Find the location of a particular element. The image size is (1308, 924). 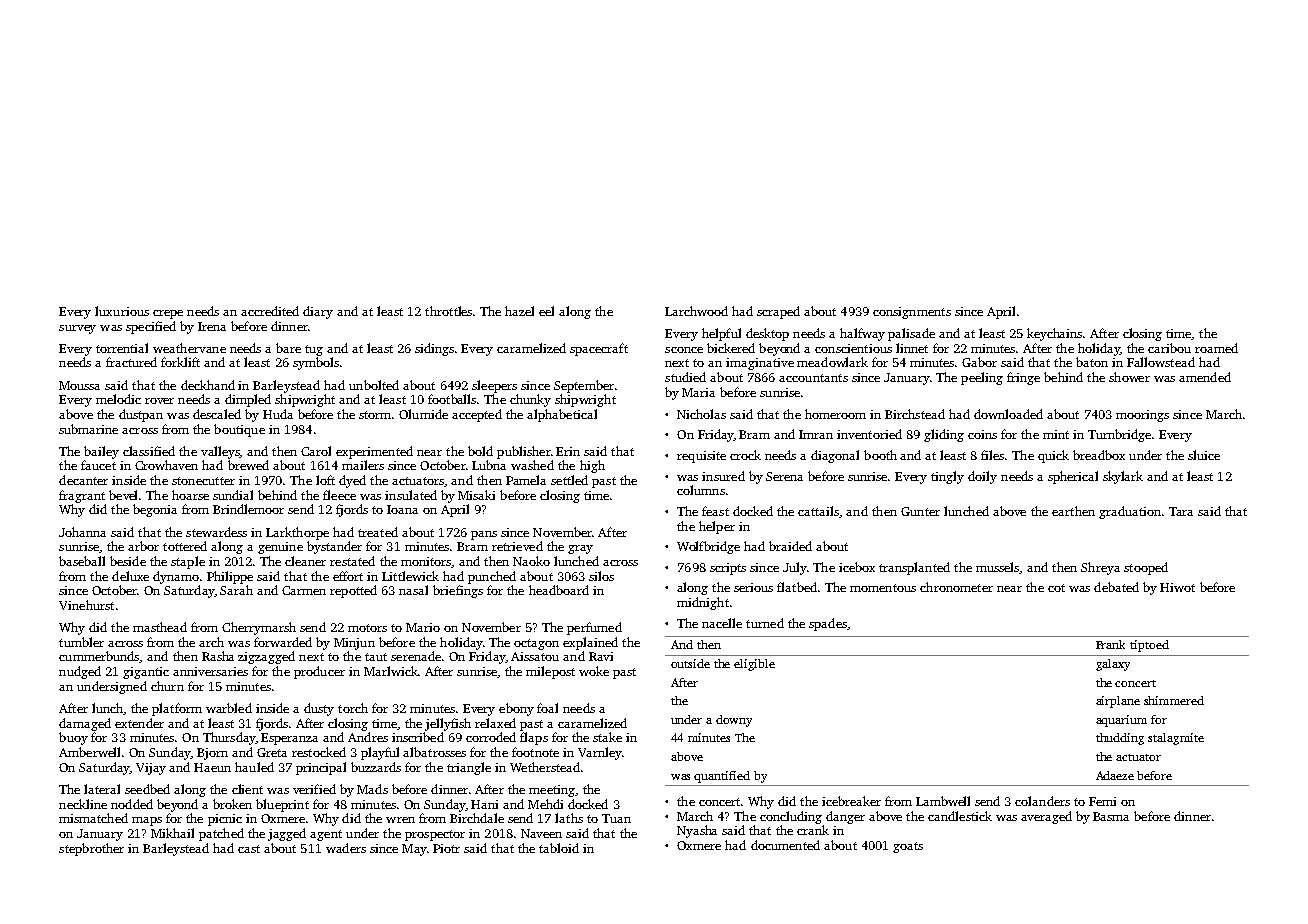

insured is located at coordinates (723, 476).
